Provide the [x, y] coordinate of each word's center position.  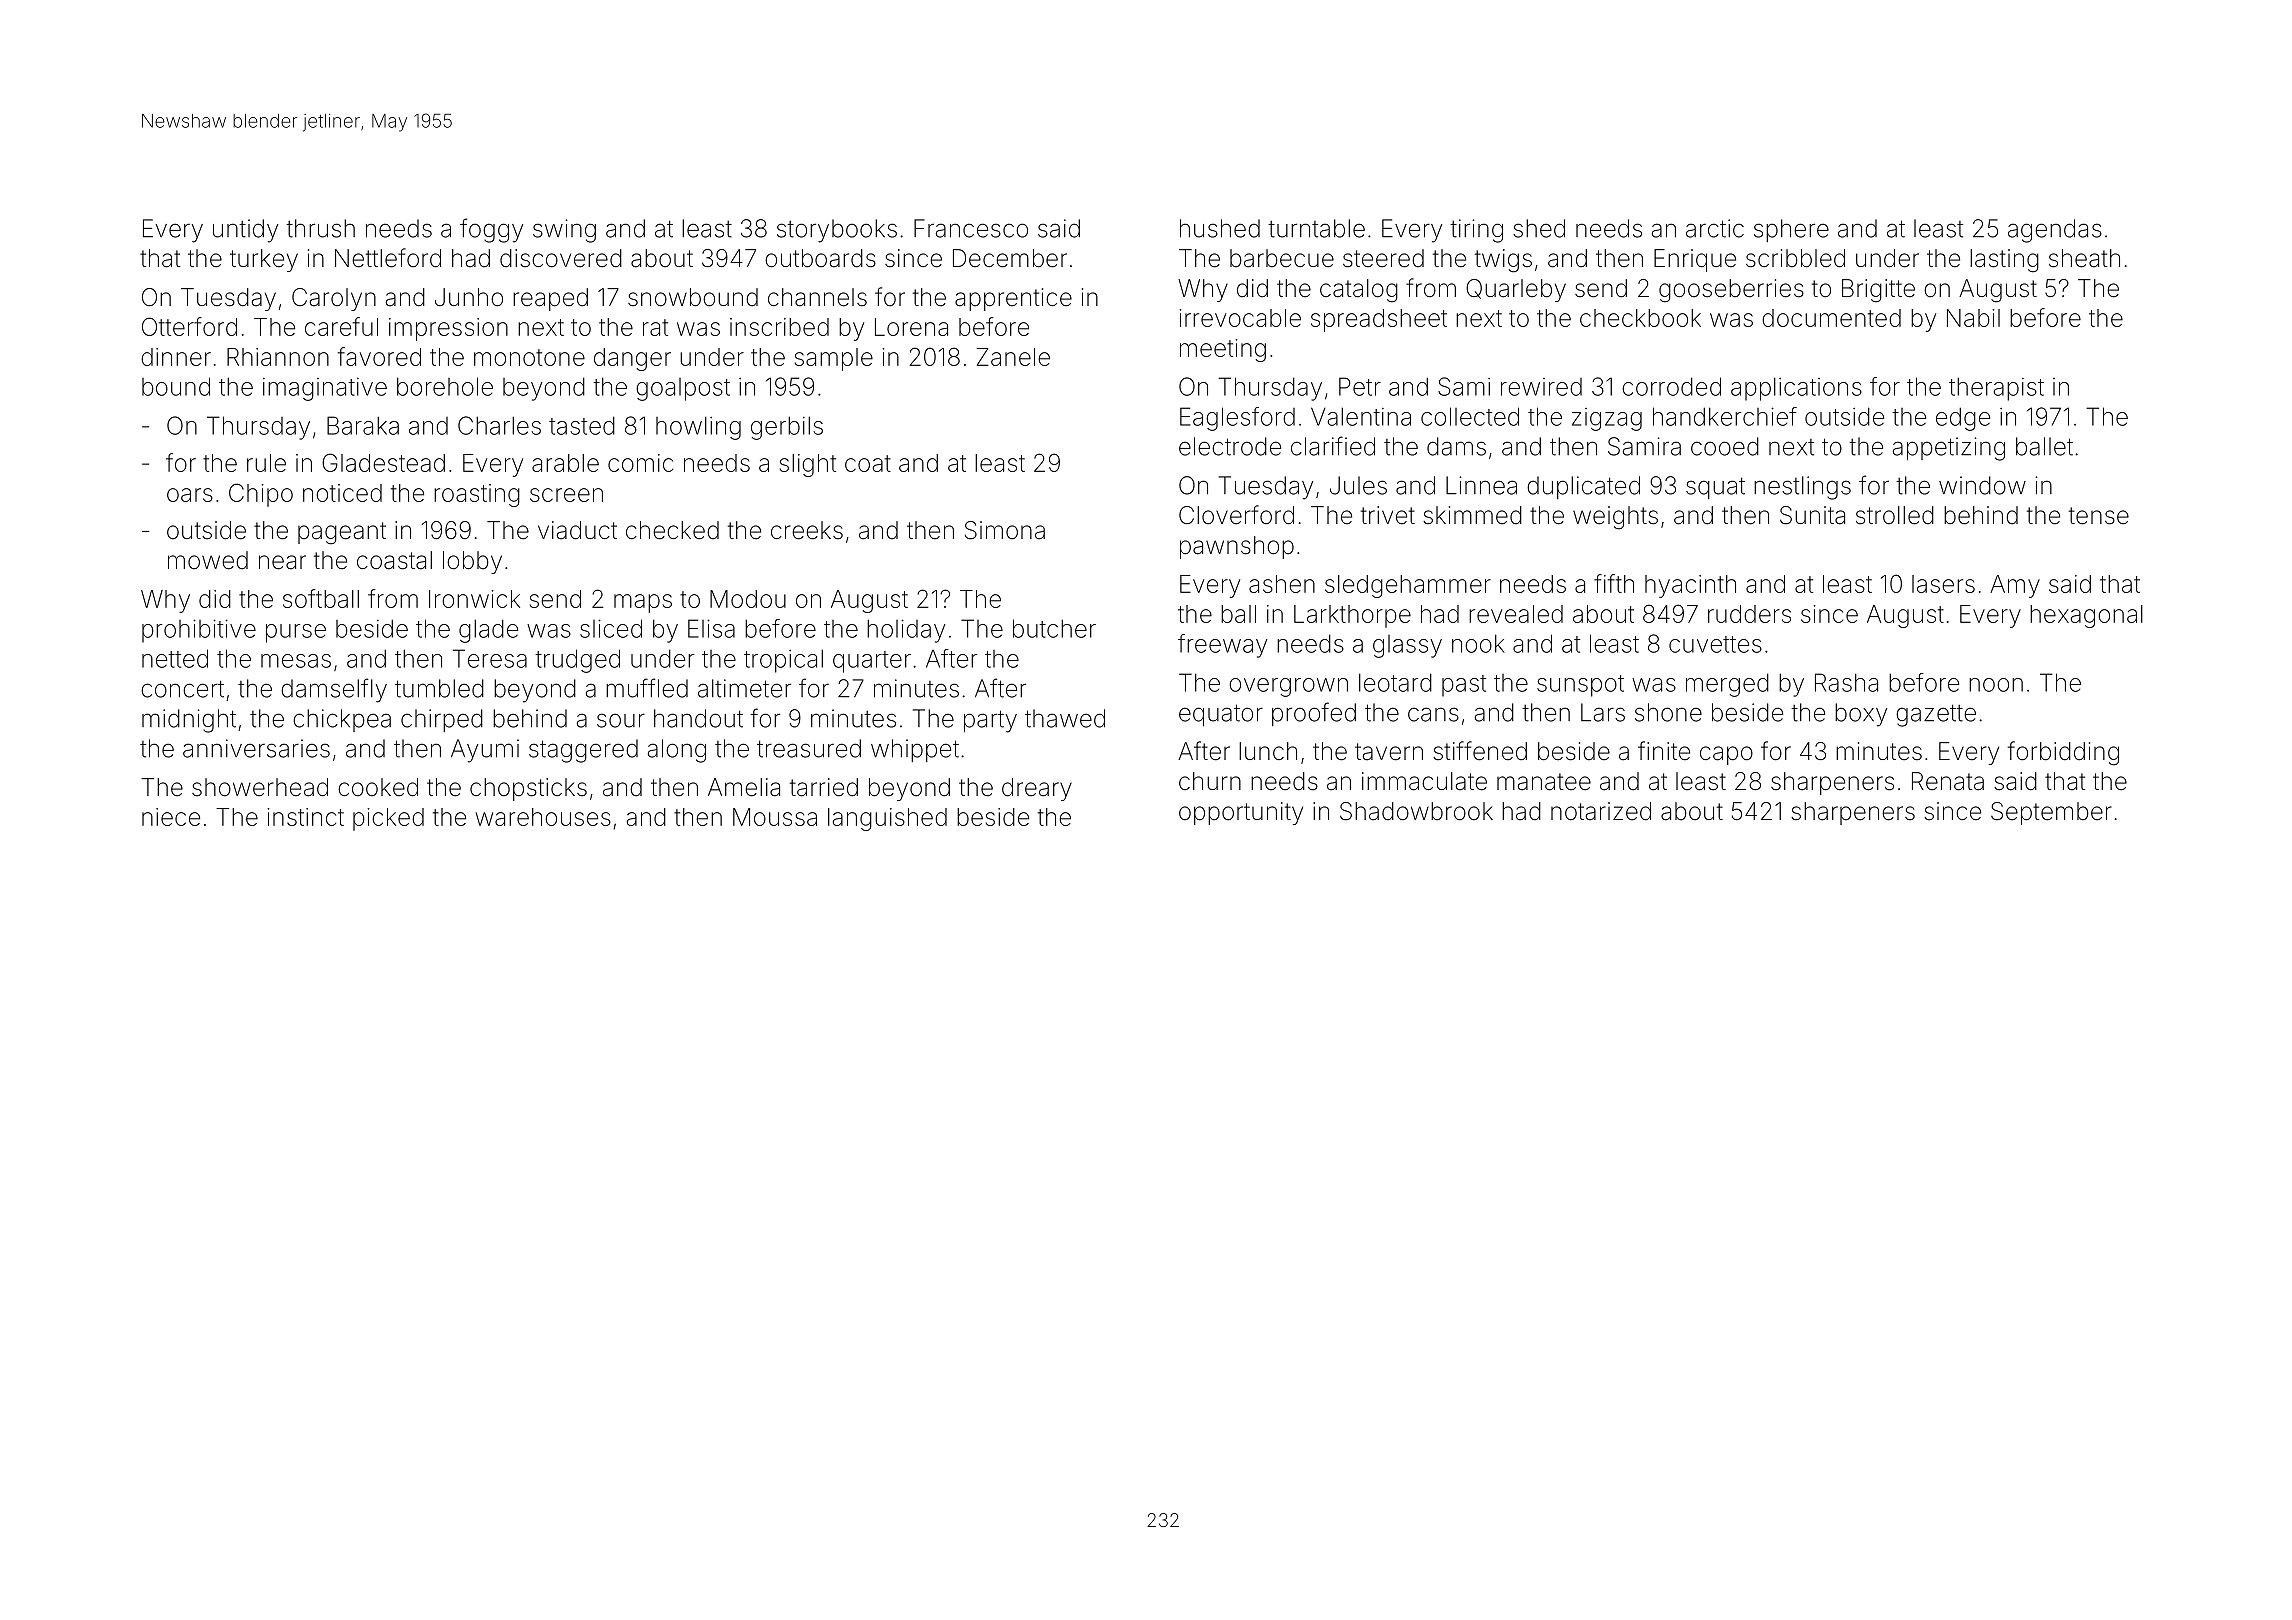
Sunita [1812, 515]
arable [565, 463]
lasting [2004, 261]
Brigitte [1878, 291]
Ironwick [474, 599]
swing [564, 231]
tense [2099, 516]
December [1010, 258]
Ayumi [485, 751]
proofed [1314, 714]
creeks [807, 530]
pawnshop [1237, 547]
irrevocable [1240, 318]
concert [182, 689]
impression [448, 329]
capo [1726, 755]
